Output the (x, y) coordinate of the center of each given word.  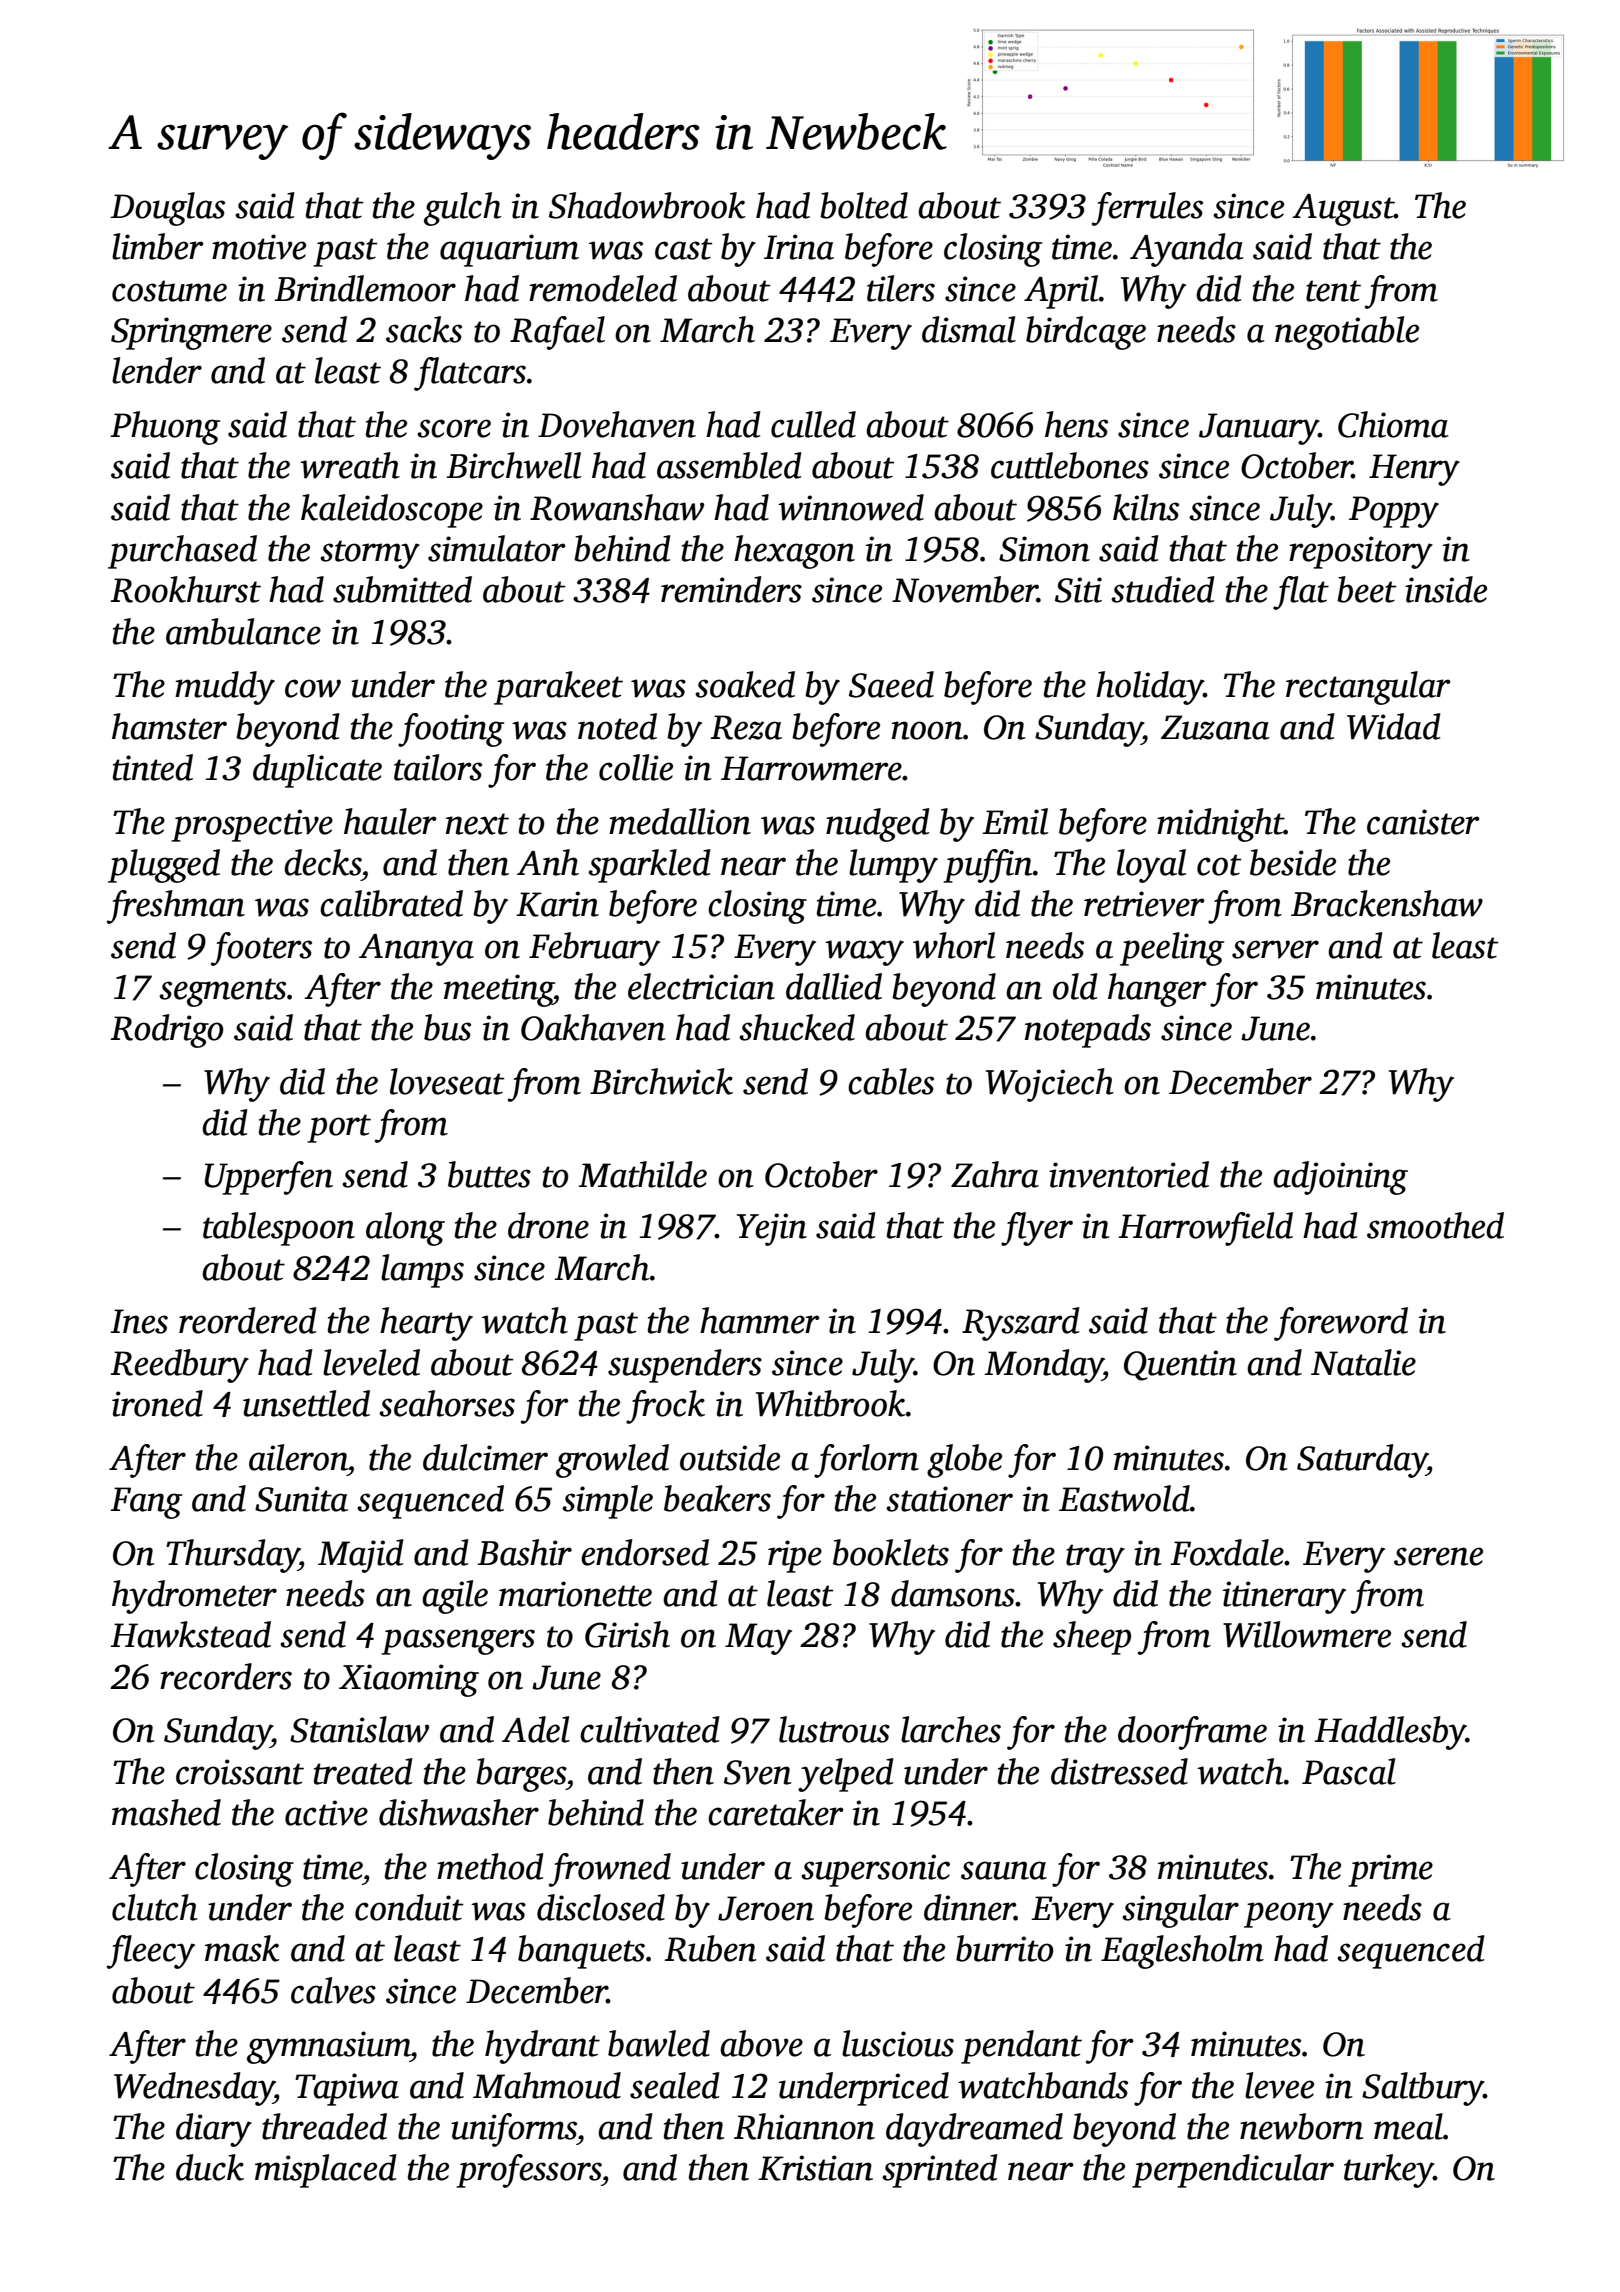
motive (259, 247)
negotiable (1347, 333)
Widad (1394, 726)
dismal (969, 329)
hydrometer (194, 1597)
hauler (390, 821)
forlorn (866, 1461)
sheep (1092, 1638)
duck (210, 2167)
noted (617, 726)
